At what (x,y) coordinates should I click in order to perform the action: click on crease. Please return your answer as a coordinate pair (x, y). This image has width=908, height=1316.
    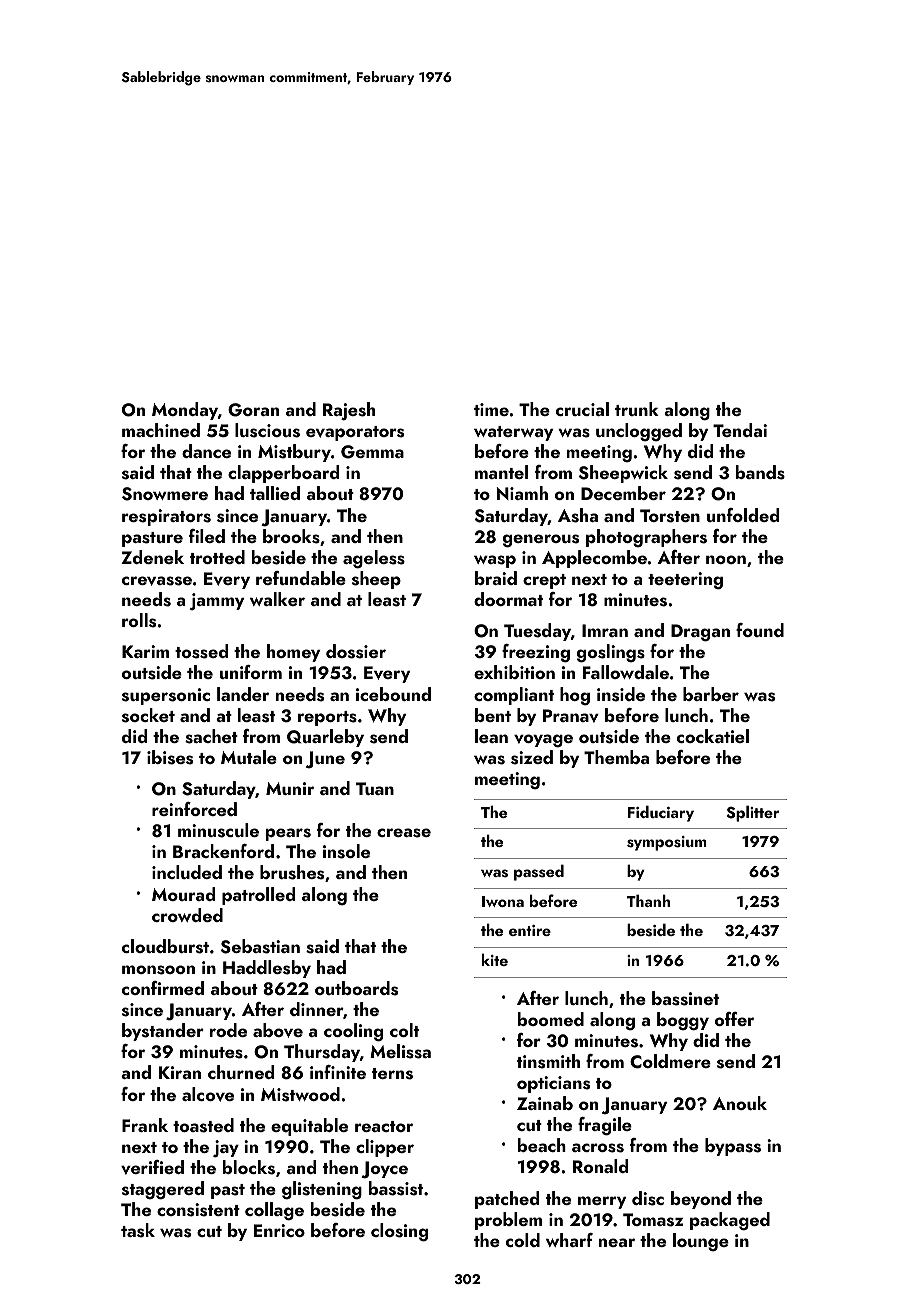
    Looking at the image, I should click on (404, 833).
